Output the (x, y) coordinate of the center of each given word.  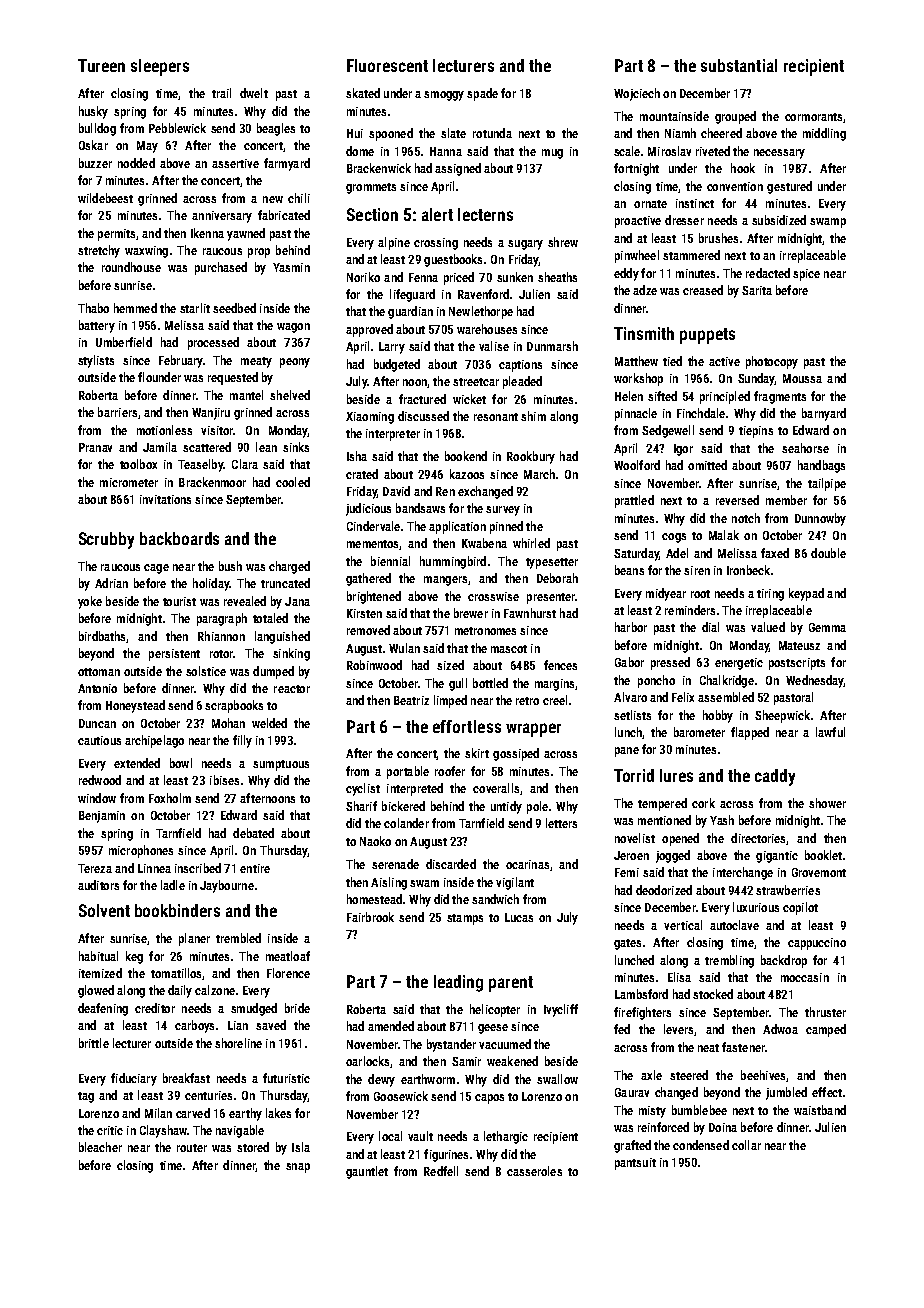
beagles (276, 129)
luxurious (756, 907)
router (192, 1148)
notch (746, 518)
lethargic (506, 1137)
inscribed (198, 868)
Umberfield (124, 342)
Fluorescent (387, 65)
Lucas (519, 917)
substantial (739, 65)
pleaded (522, 382)
